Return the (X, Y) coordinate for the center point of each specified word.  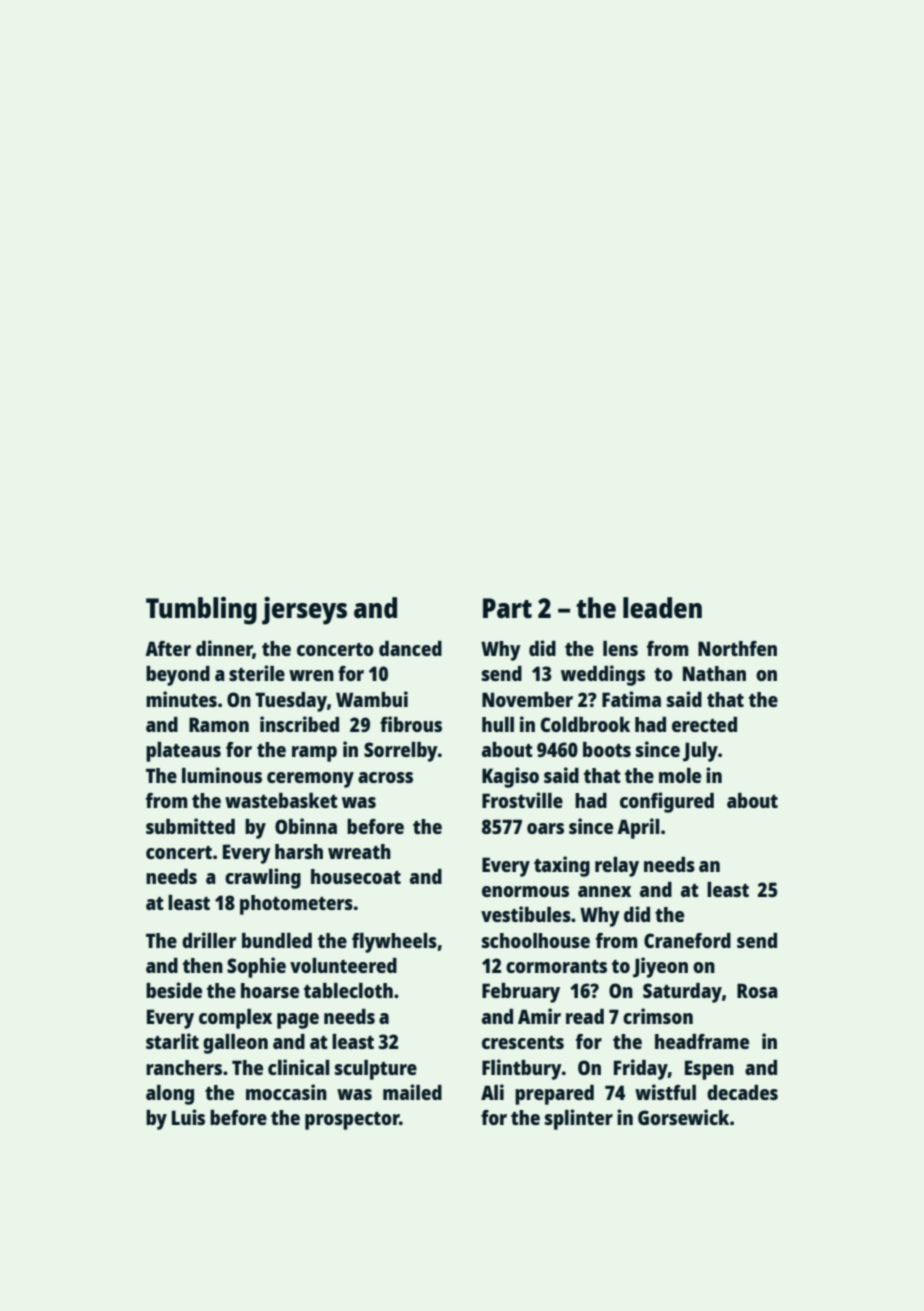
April (638, 828)
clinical (299, 1067)
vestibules (526, 914)
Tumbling (201, 611)
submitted (190, 826)
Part (507, 608)
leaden (662, 607)
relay (617, 867)
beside (174, 990)
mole (680, 775)
